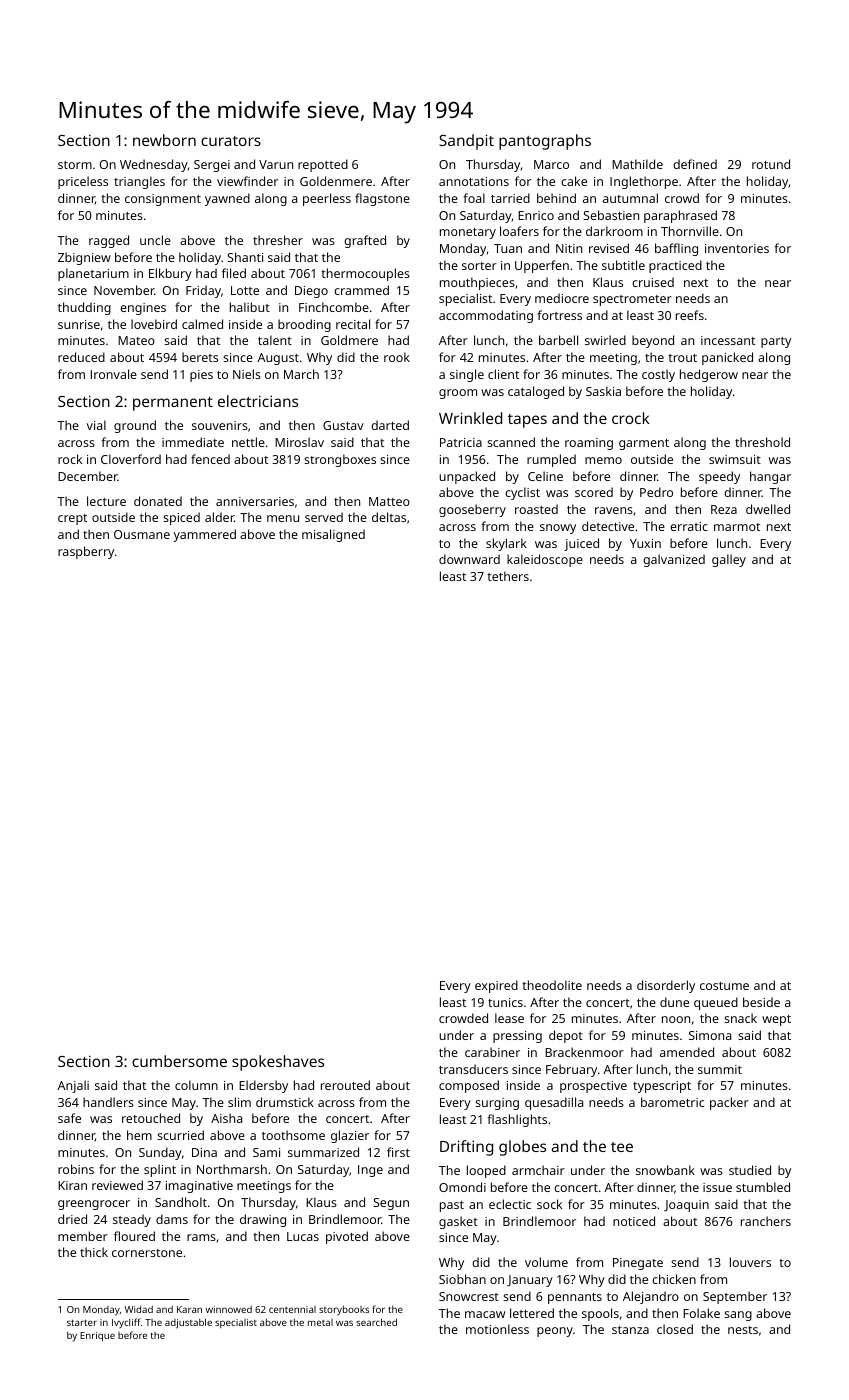 Image resolution: width=849 pixels, height=1400 pixels. What do you see at coordinates (376, 1322) in the screenshot?
I see `searched` at bounding box center [376, 1322].
